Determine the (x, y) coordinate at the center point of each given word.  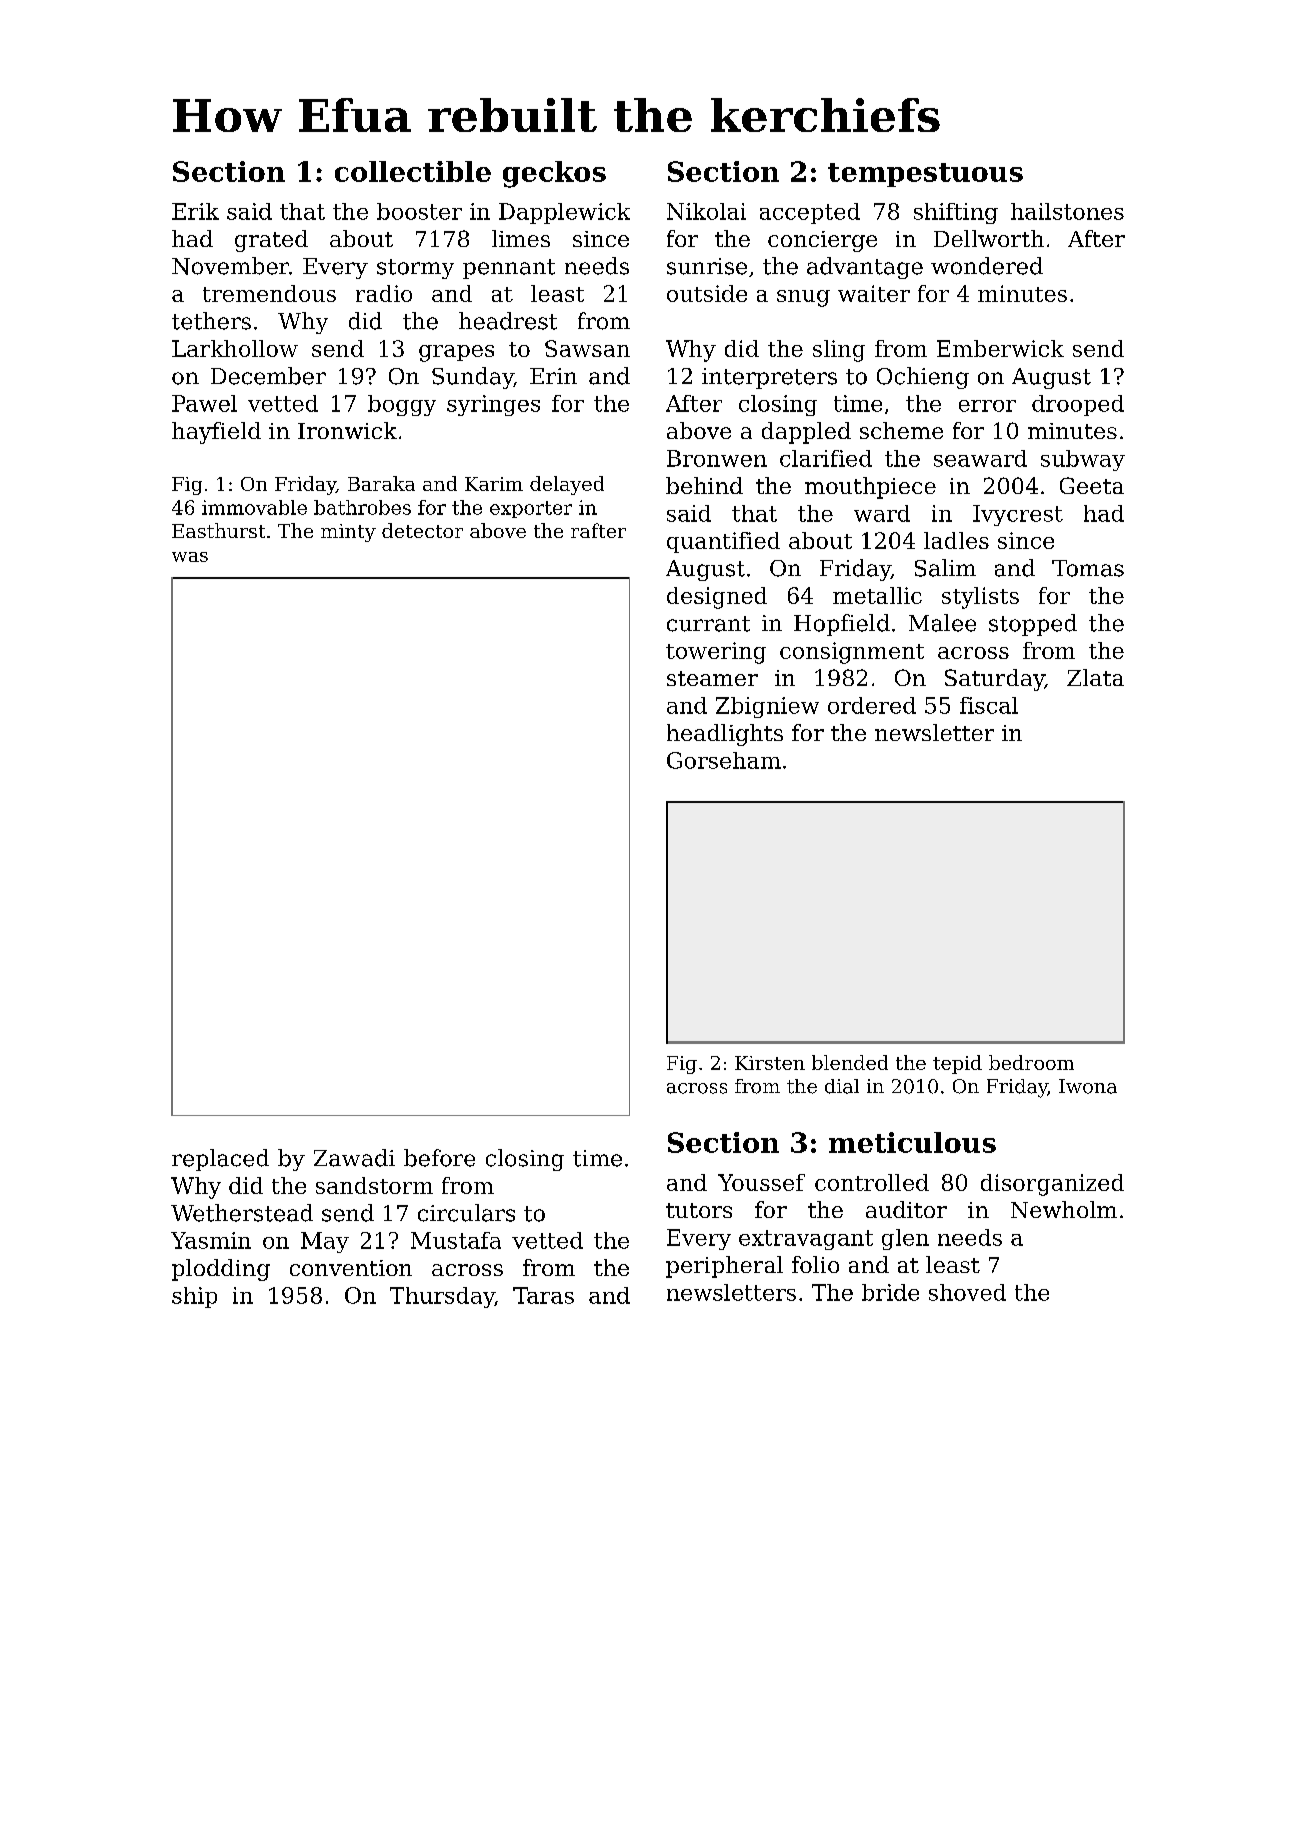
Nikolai (706, 211)
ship (194, 1297)
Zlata (1095, 677)
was (190, 557)
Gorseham (724, 760)
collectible (413, 171)
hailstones (1067, 211)
